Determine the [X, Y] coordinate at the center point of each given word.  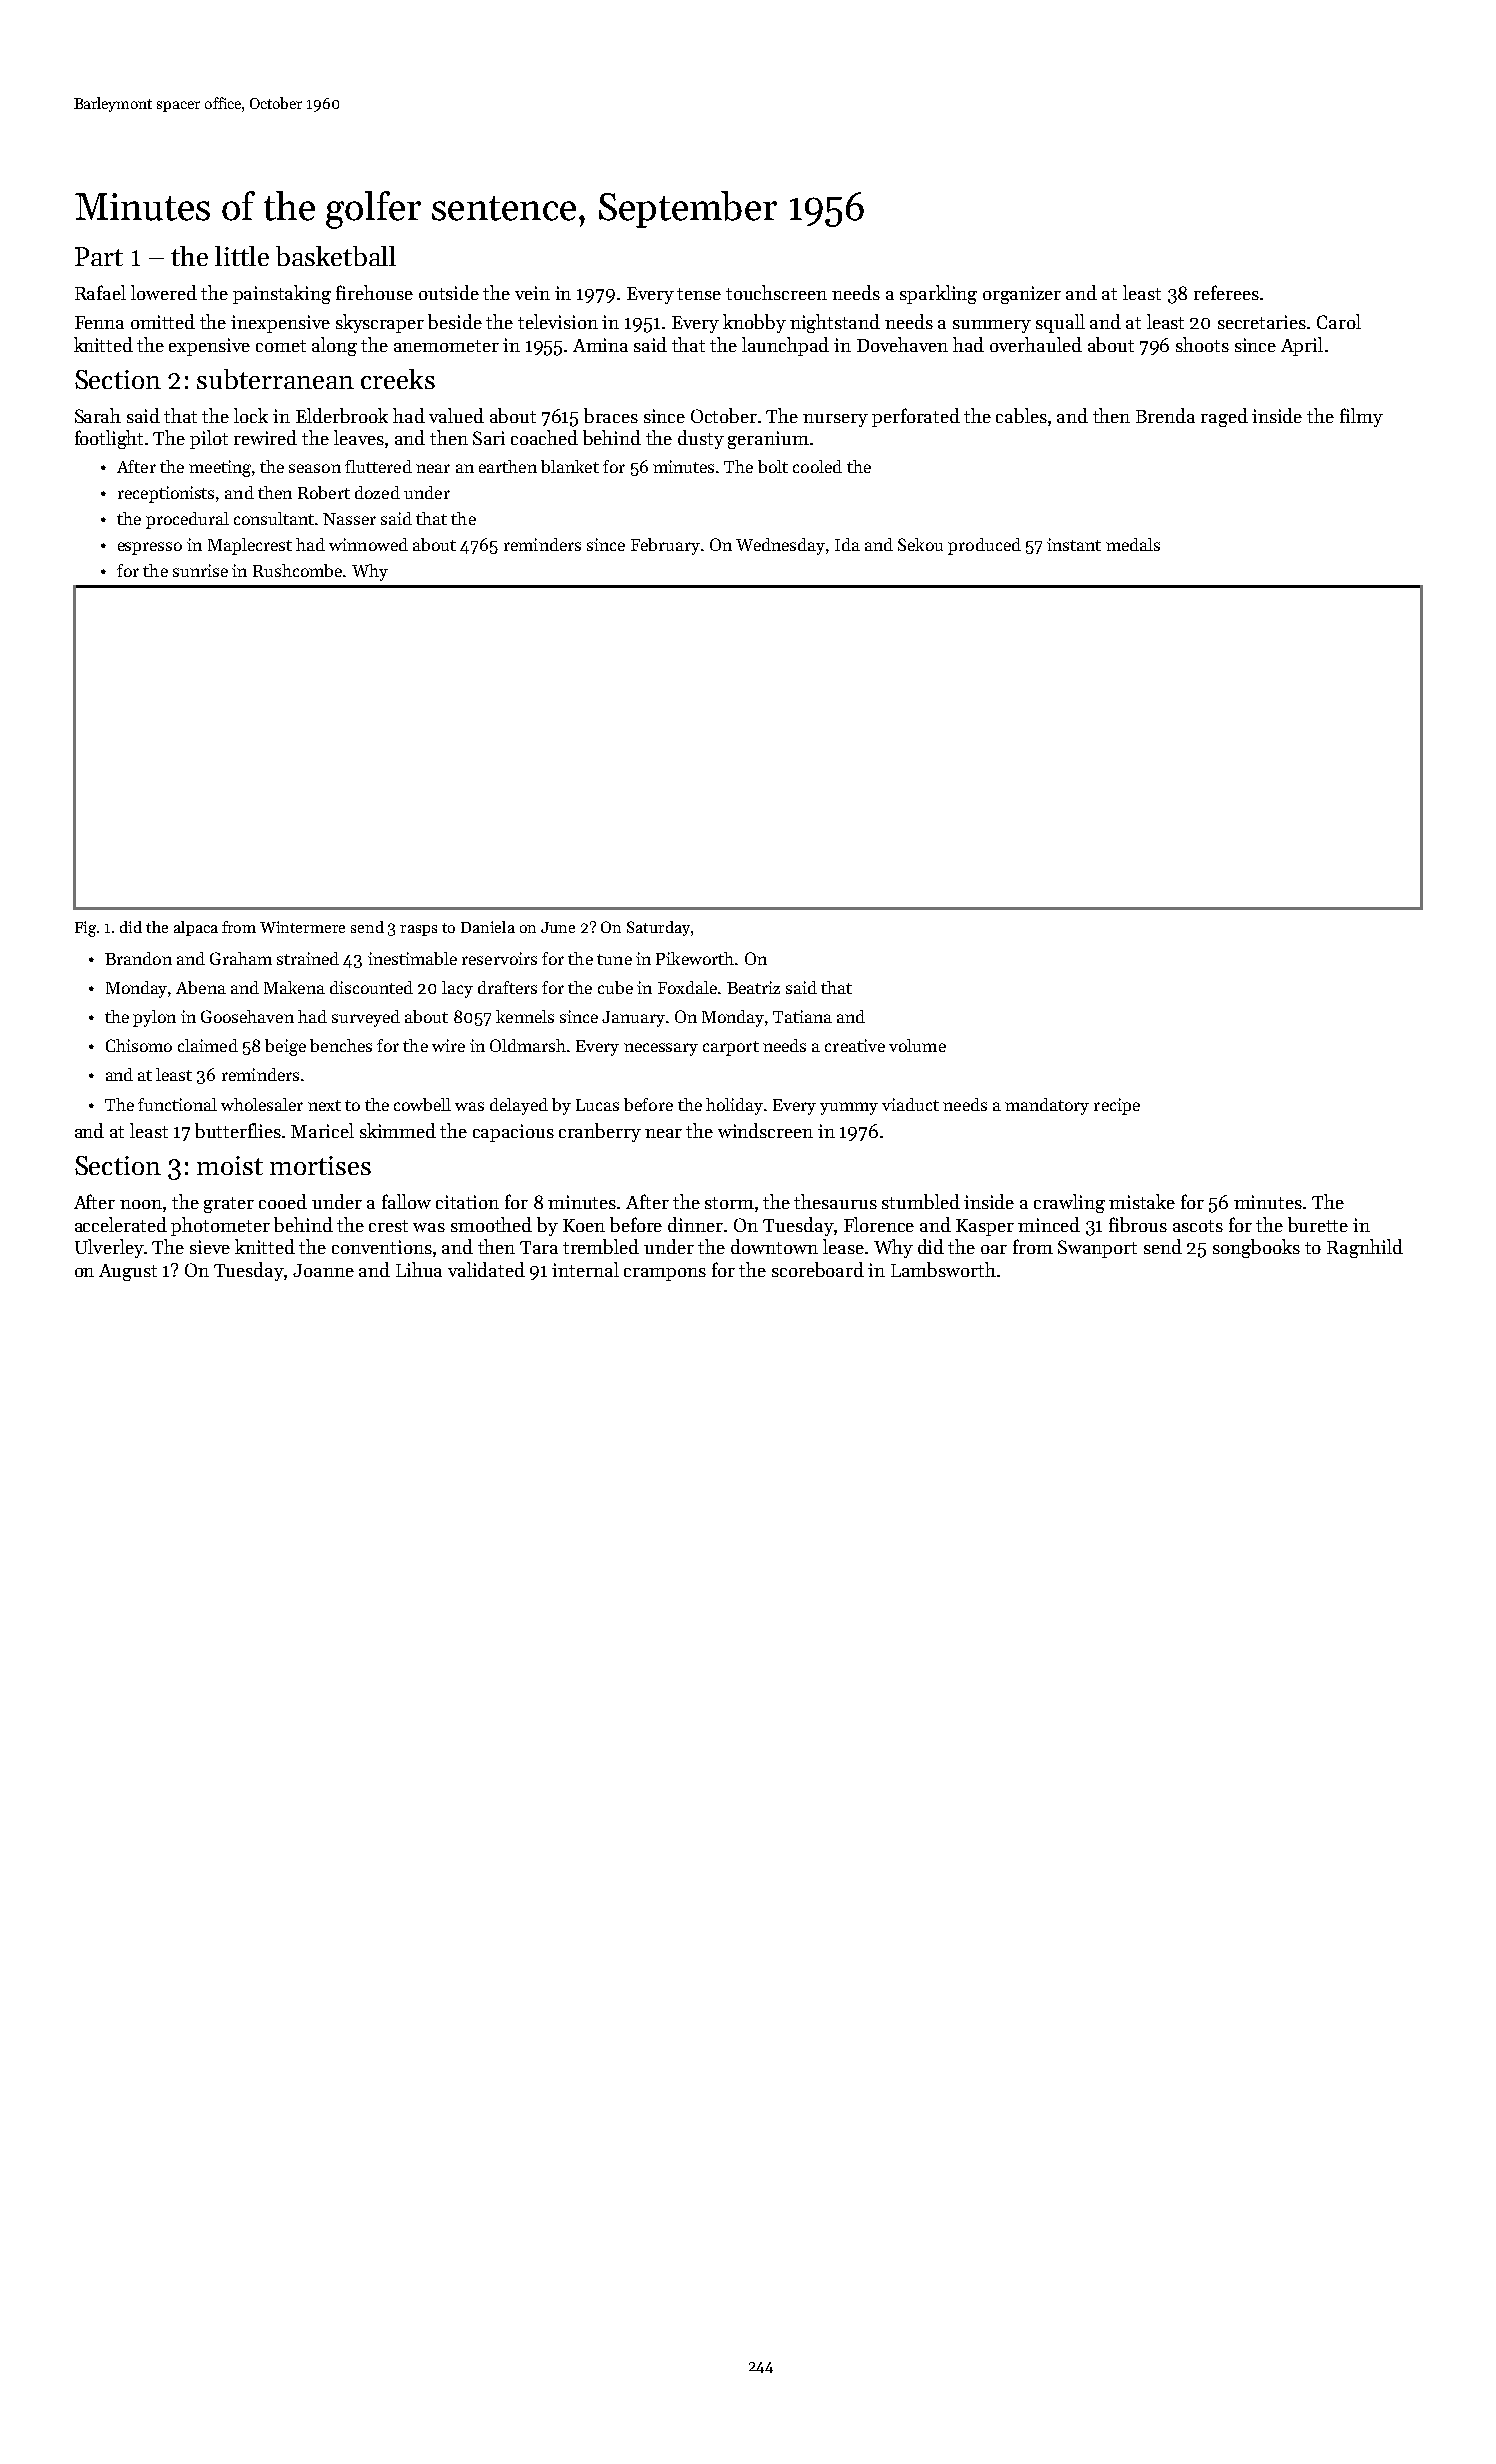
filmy [1361, 417]
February [665, 546]
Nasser [349, 519]
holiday [734, 1106]
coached [544, 437]
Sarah [98, 415]
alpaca [196, 928]
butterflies [238, 1130]
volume [917, 1045]
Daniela [488, 927]
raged [1224, 417]
